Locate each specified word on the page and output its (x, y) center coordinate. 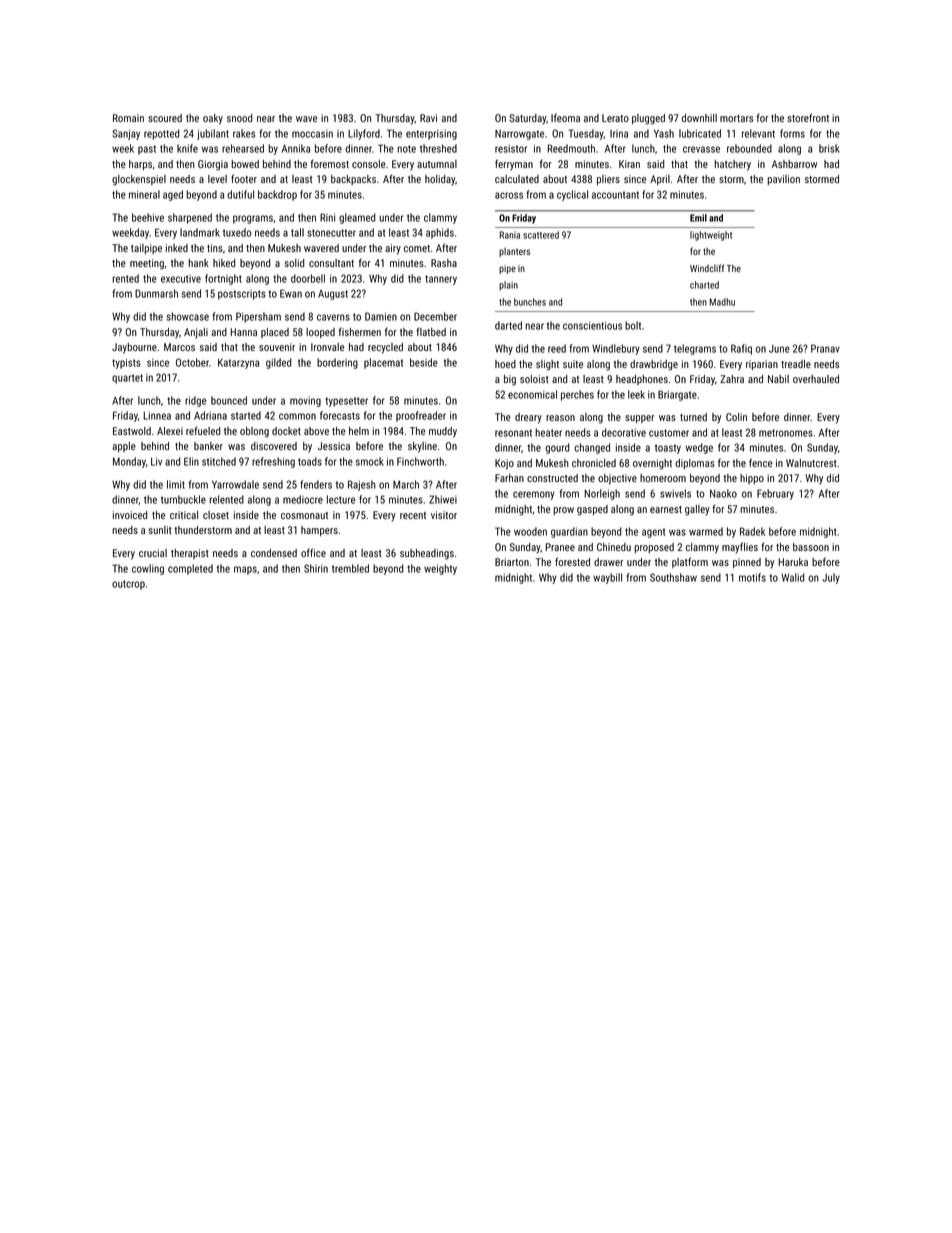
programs (253, 219)
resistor (511, 148)
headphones (642, 380)
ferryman (514, 165)
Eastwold (132, 431)
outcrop (128, 585)
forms (792, 133)
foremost (329, 163)
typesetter (346, 402)
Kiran (629, 164)
